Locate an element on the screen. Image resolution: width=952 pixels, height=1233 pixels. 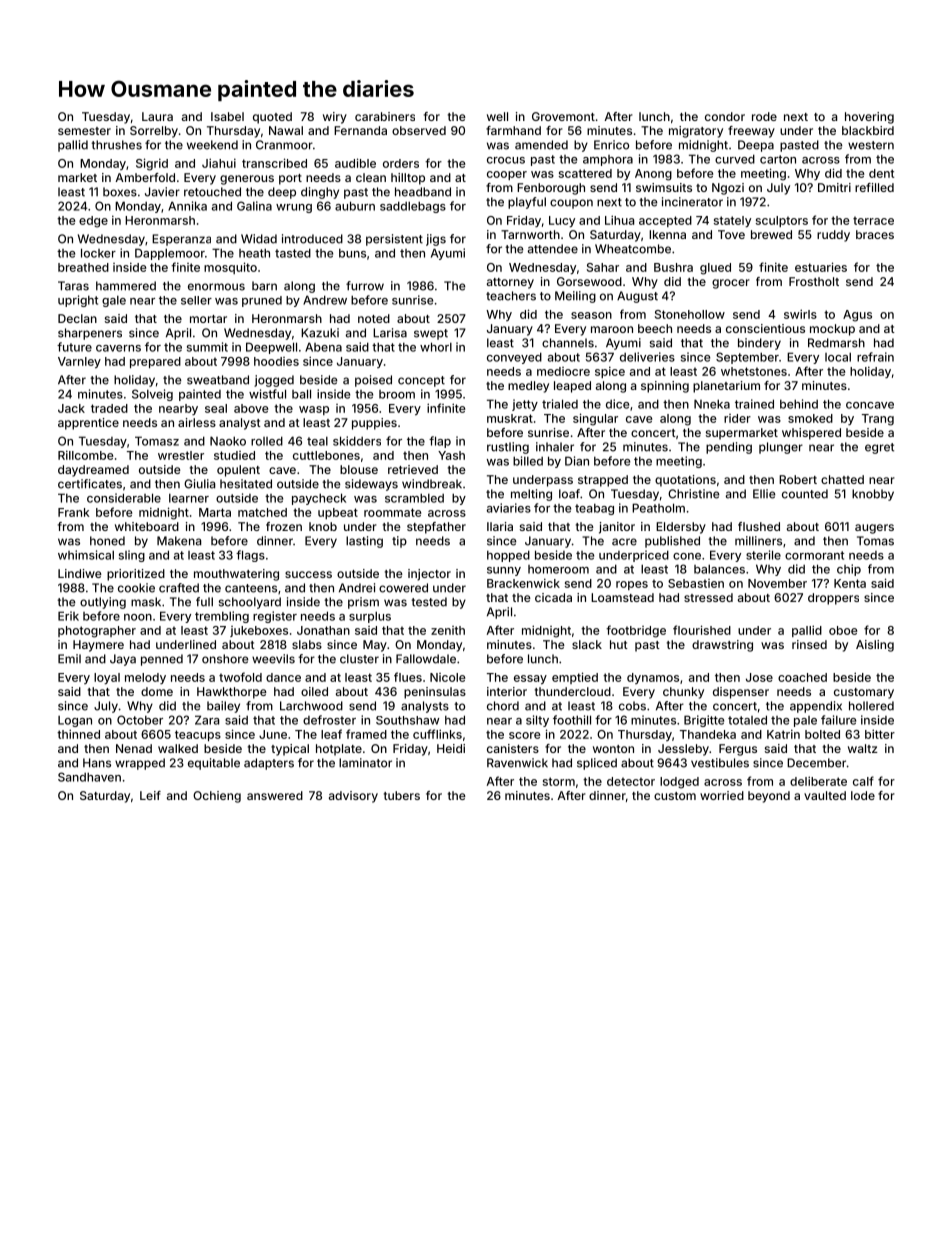
Grovemont is located at coordinates (563, 116).
